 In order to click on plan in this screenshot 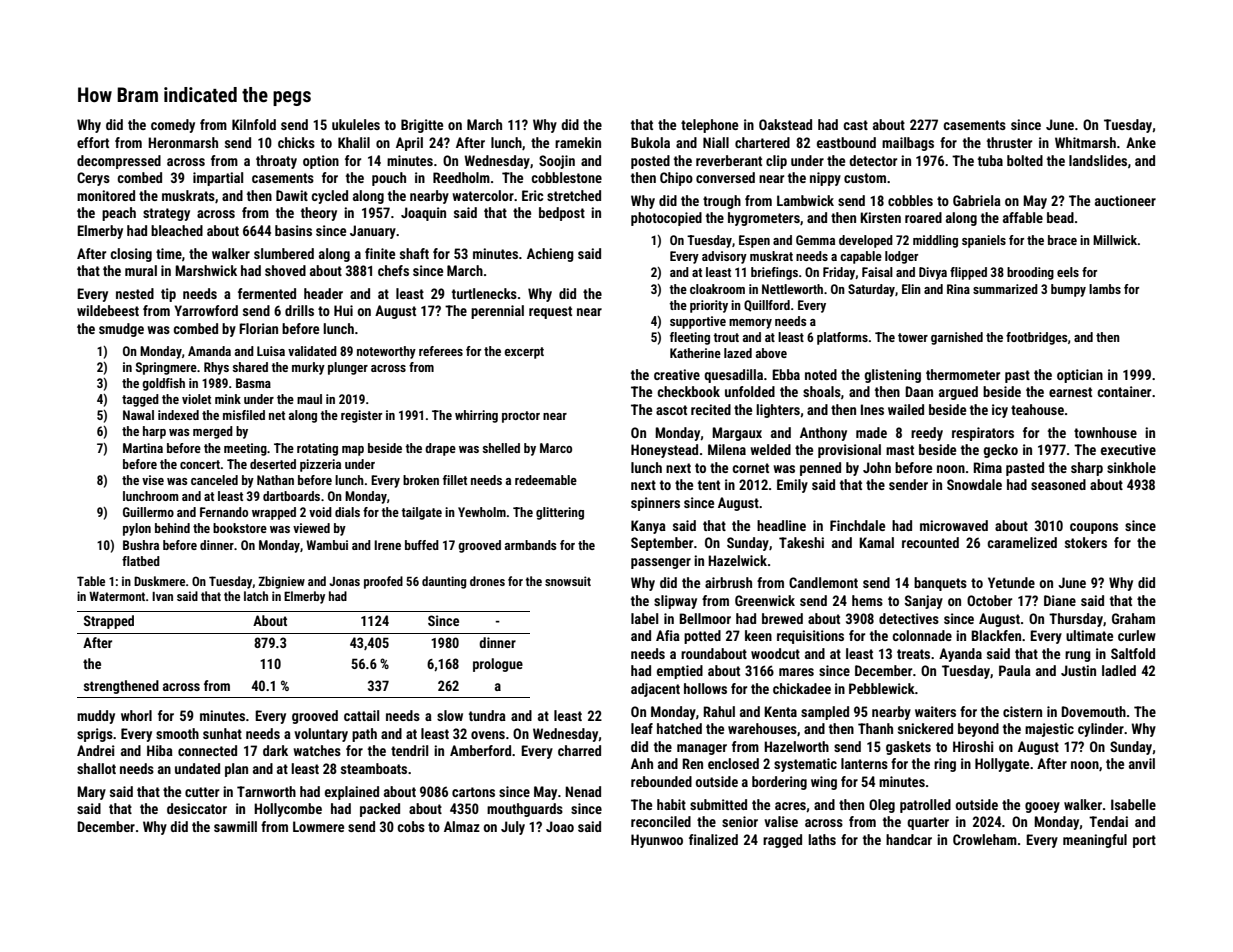, I will do `click(236, 770)`.
